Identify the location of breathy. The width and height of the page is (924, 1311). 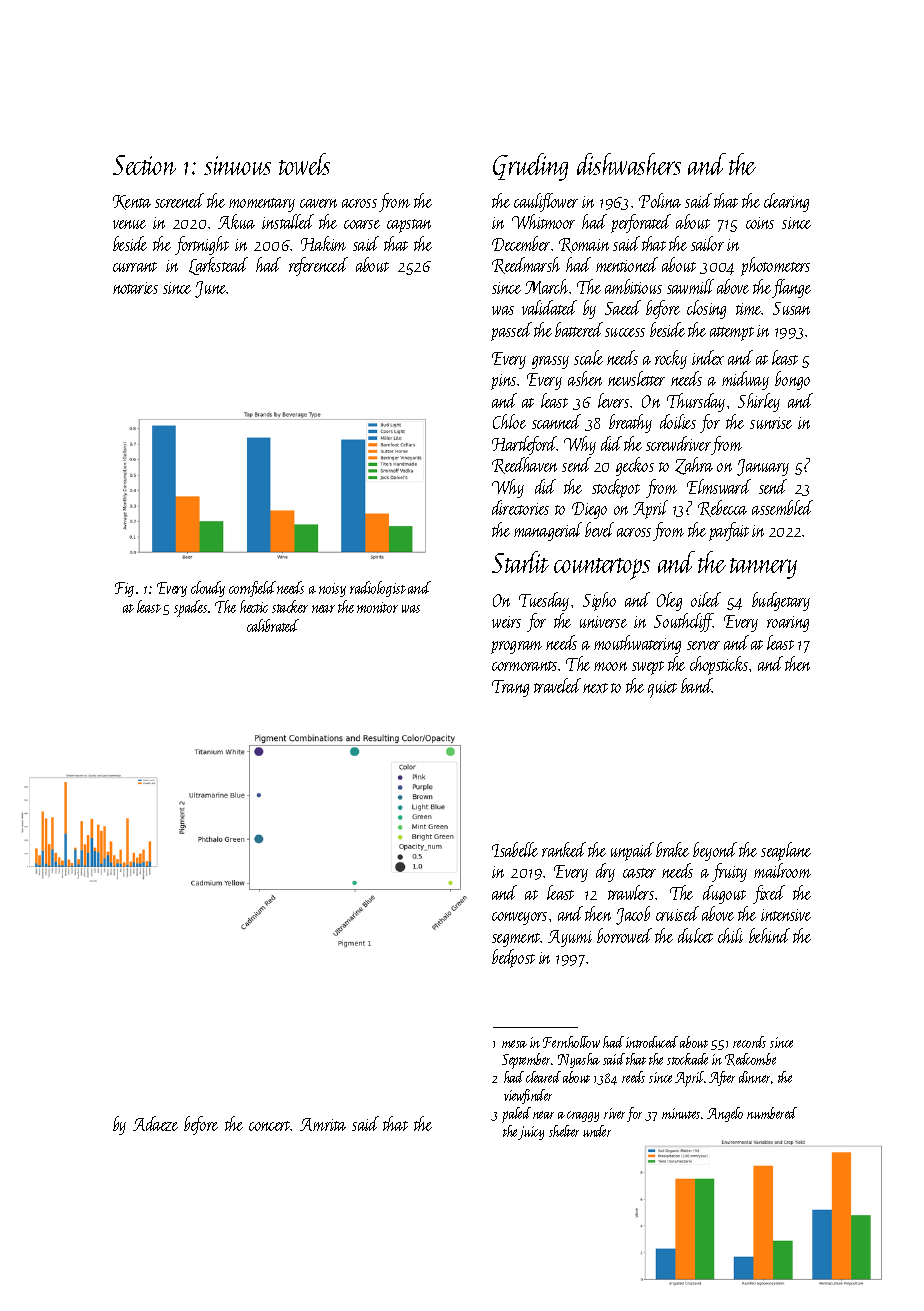
(630, 423).
